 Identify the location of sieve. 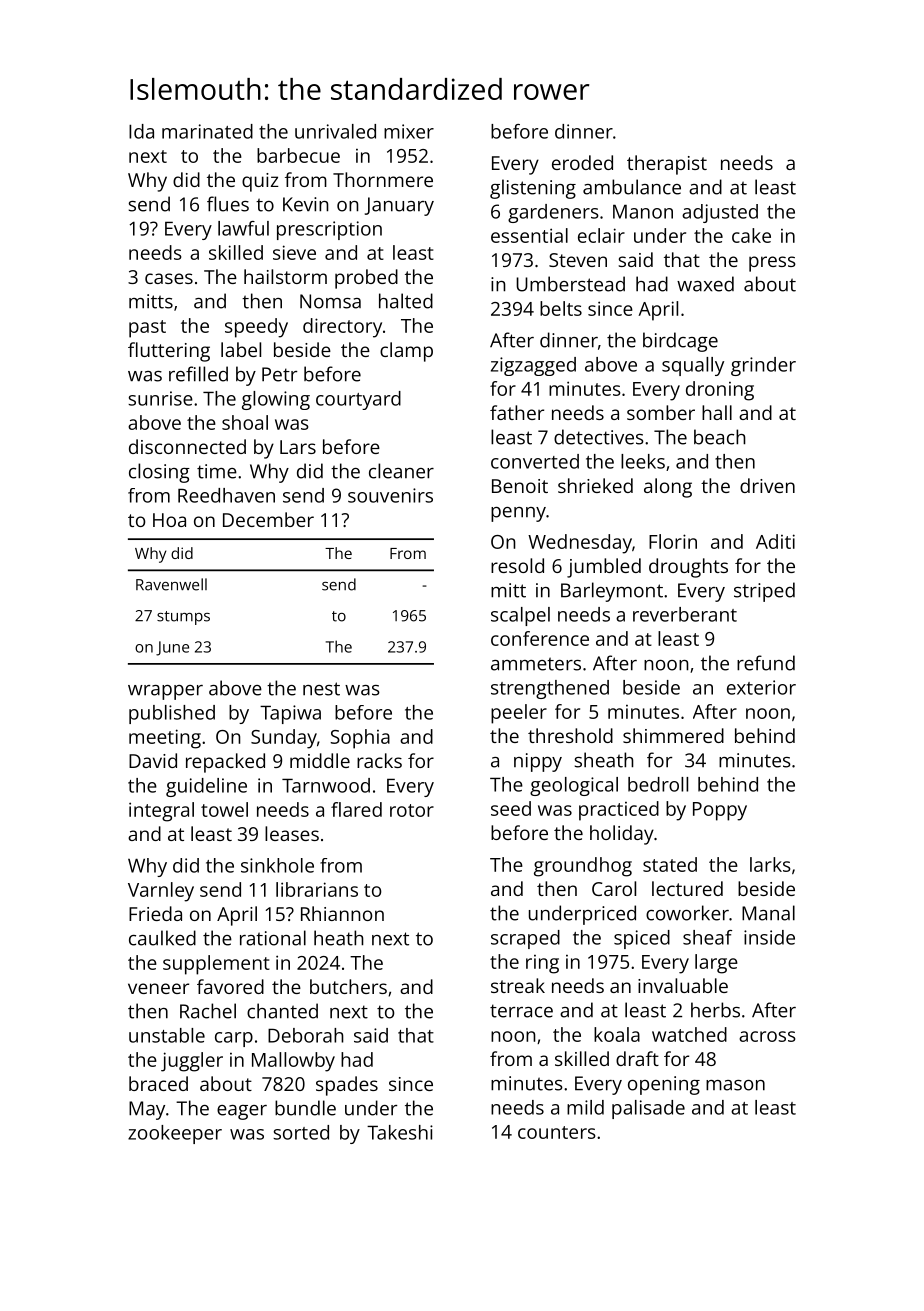
(294, 252).
